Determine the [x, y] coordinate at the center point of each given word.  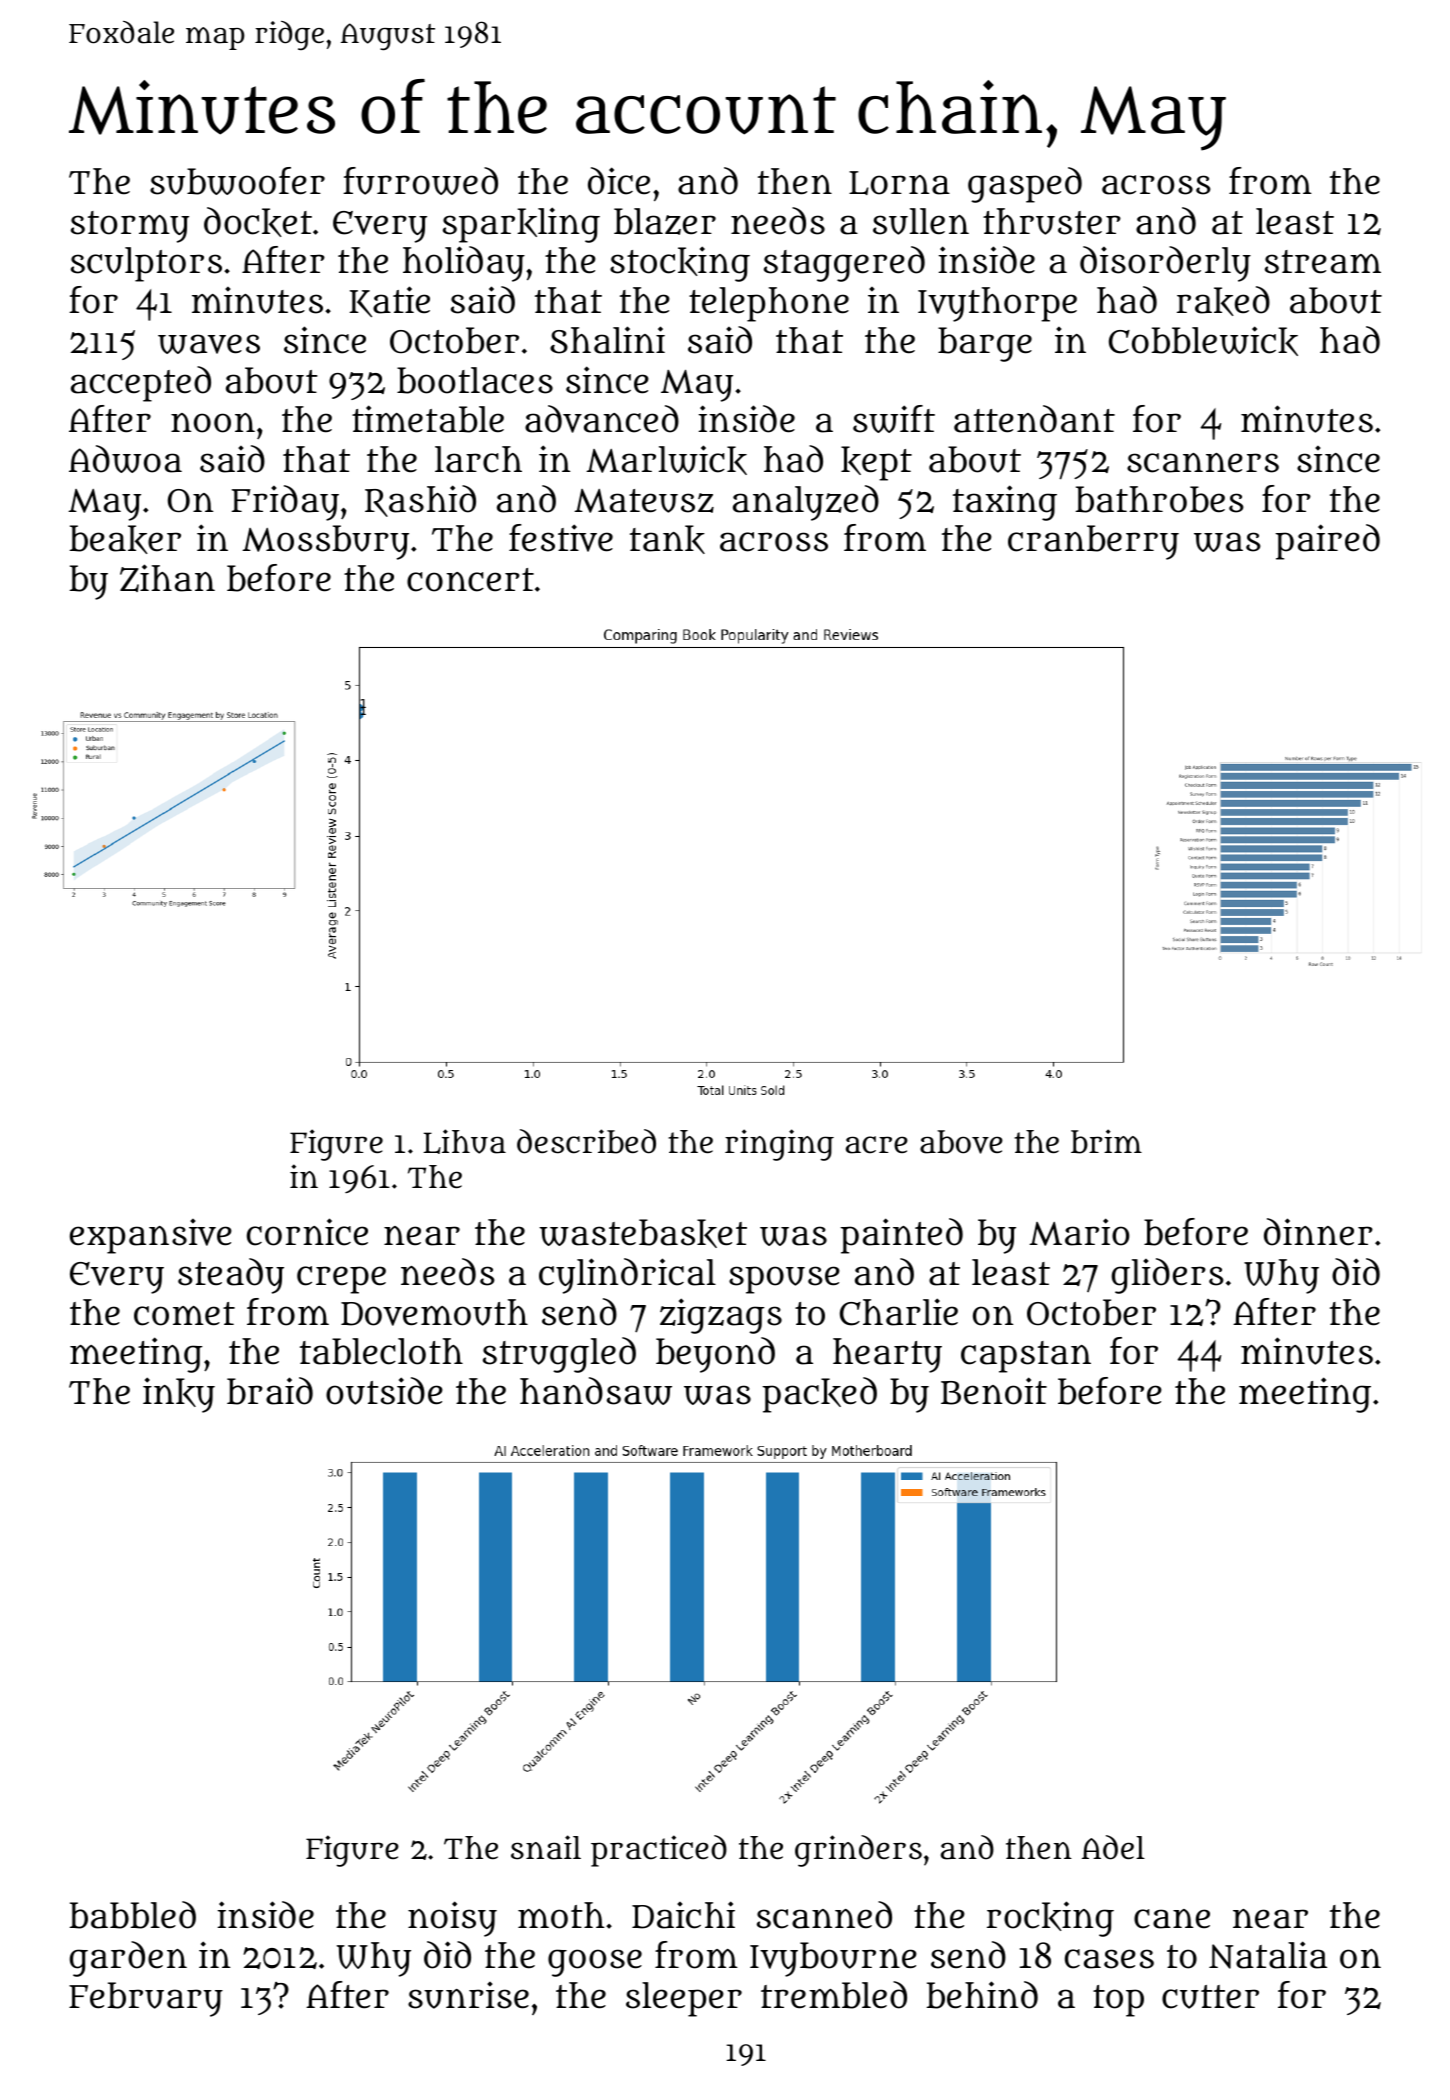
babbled [133, 1915]
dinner [1318, 1232]
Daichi [683, 1915]
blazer [665, 221]
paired [1327, 542]
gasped [1025, 185]
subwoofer [237, 181]
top [1118, 2001]
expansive [151, 1236]
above [961, 1142]
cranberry [1093, 542]
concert [470, 580]
